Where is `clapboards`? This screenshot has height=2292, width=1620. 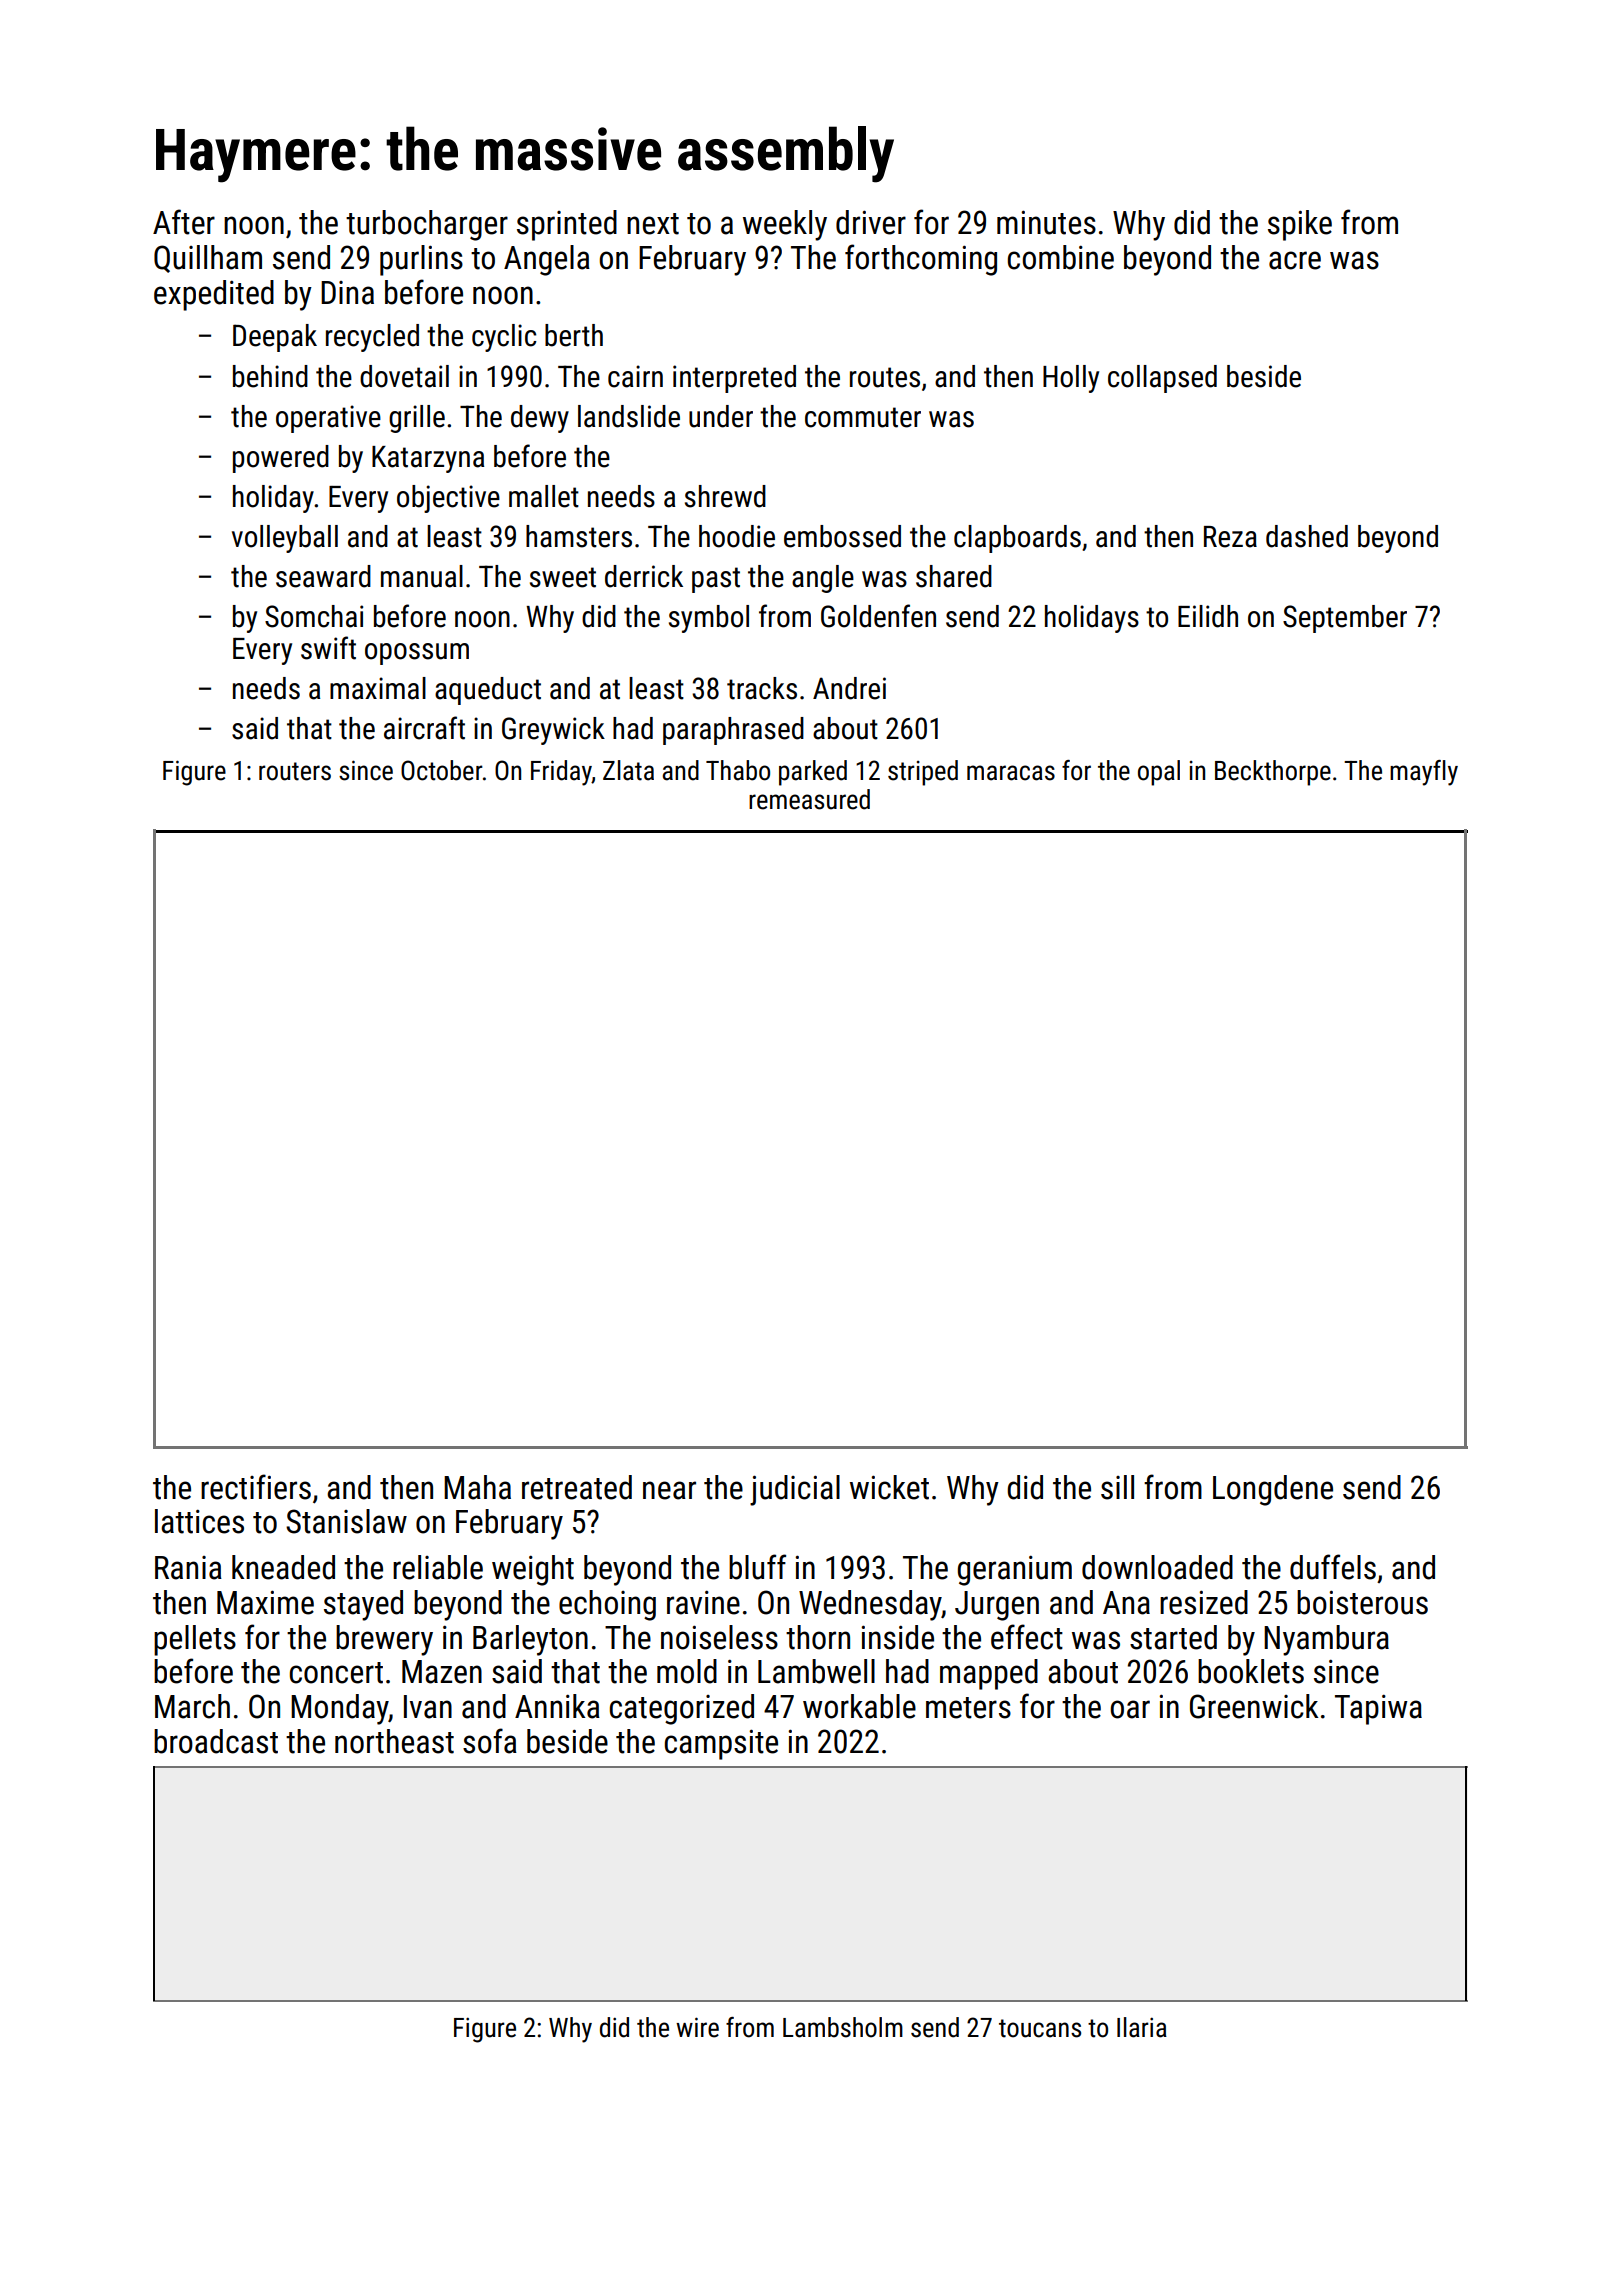
clapboards is located at coordinates (1017, 539).
